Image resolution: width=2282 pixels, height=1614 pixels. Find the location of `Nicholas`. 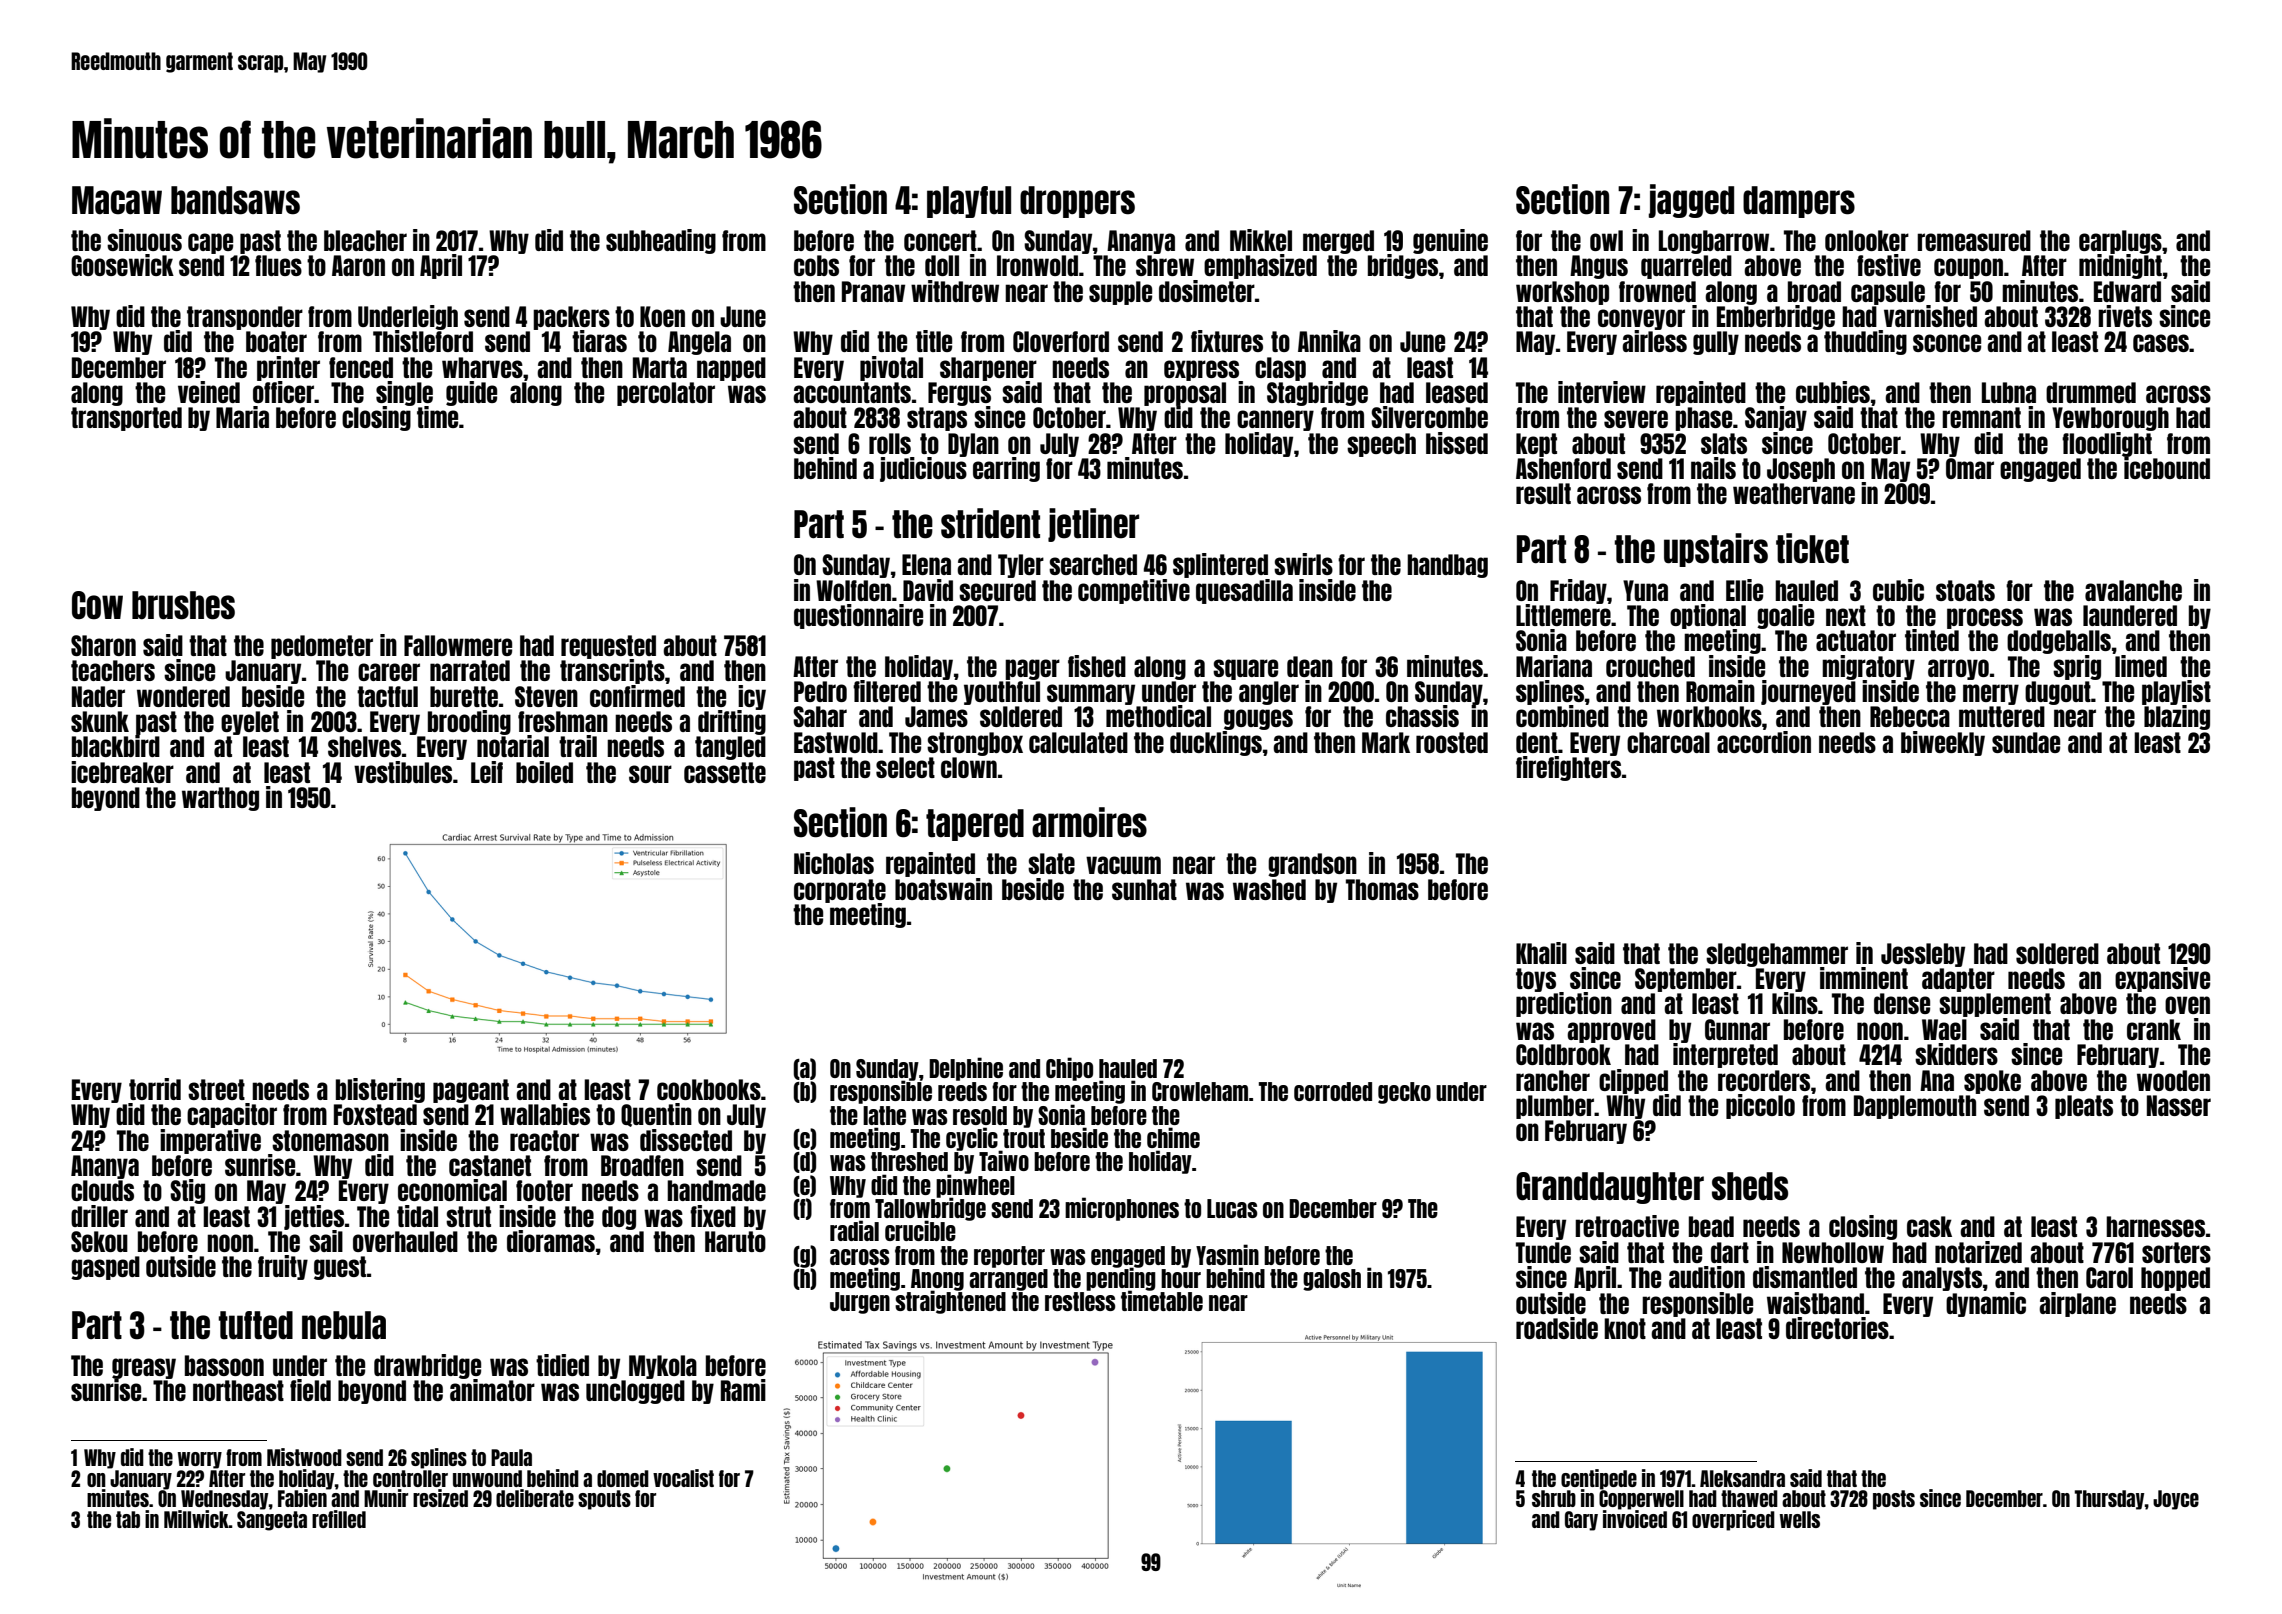

Nicholas is located at coordinates (834, 863).
